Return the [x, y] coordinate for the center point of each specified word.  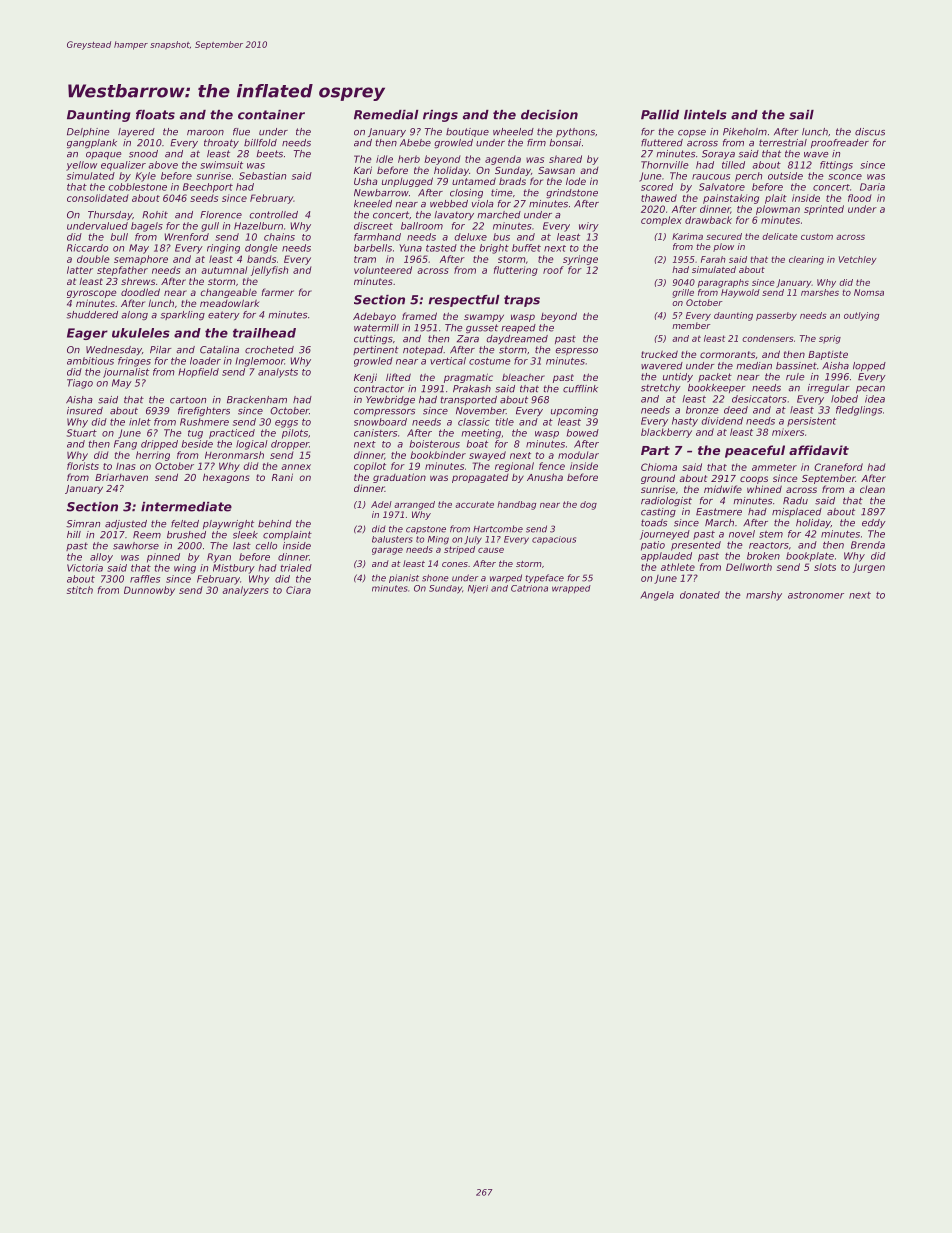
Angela [657, 596]
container [271, 115]
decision [549, 115]
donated [700, 595]
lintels [705, 115]
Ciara [298, 590]
